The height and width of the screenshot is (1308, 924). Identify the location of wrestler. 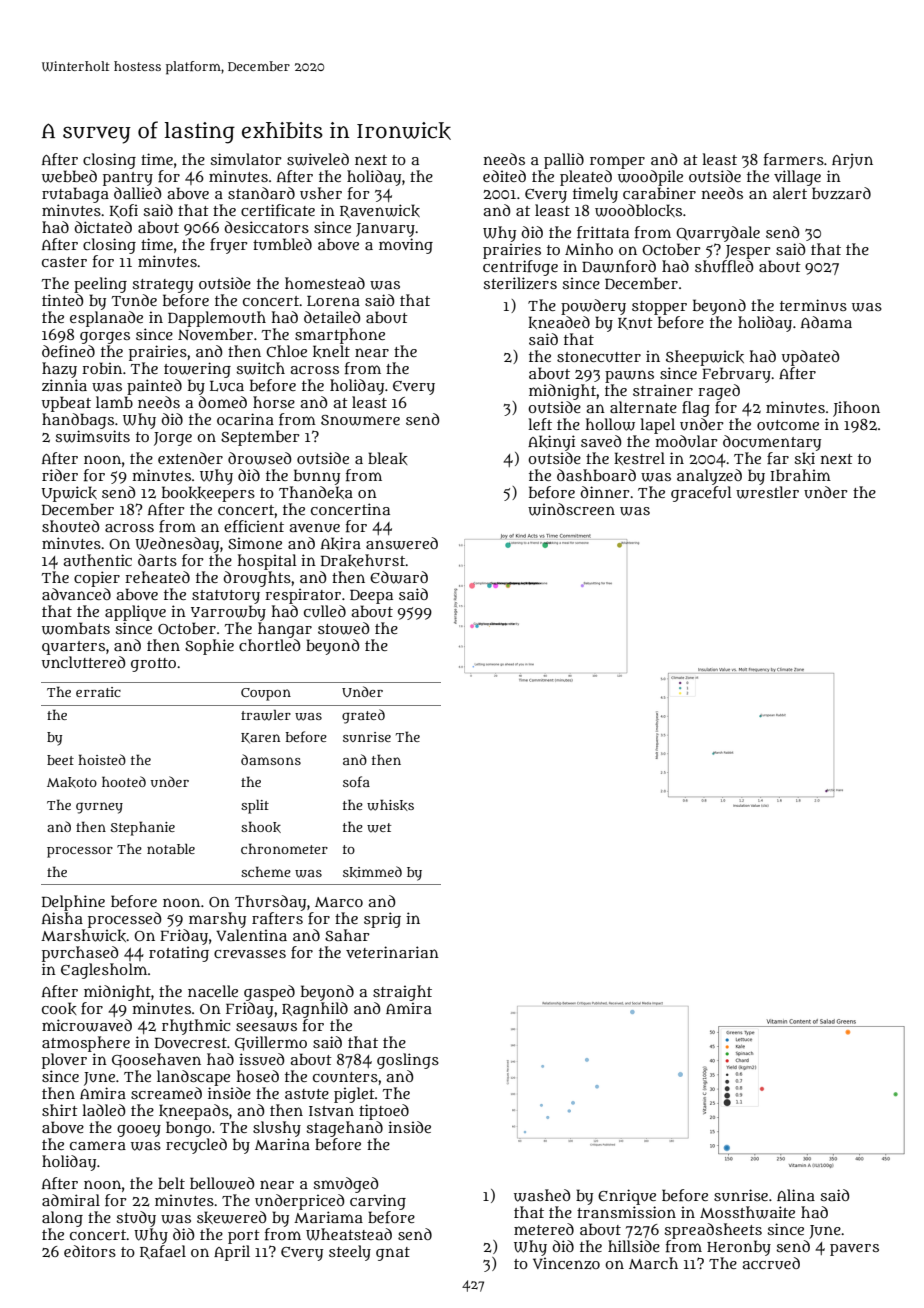
(767, 492).
